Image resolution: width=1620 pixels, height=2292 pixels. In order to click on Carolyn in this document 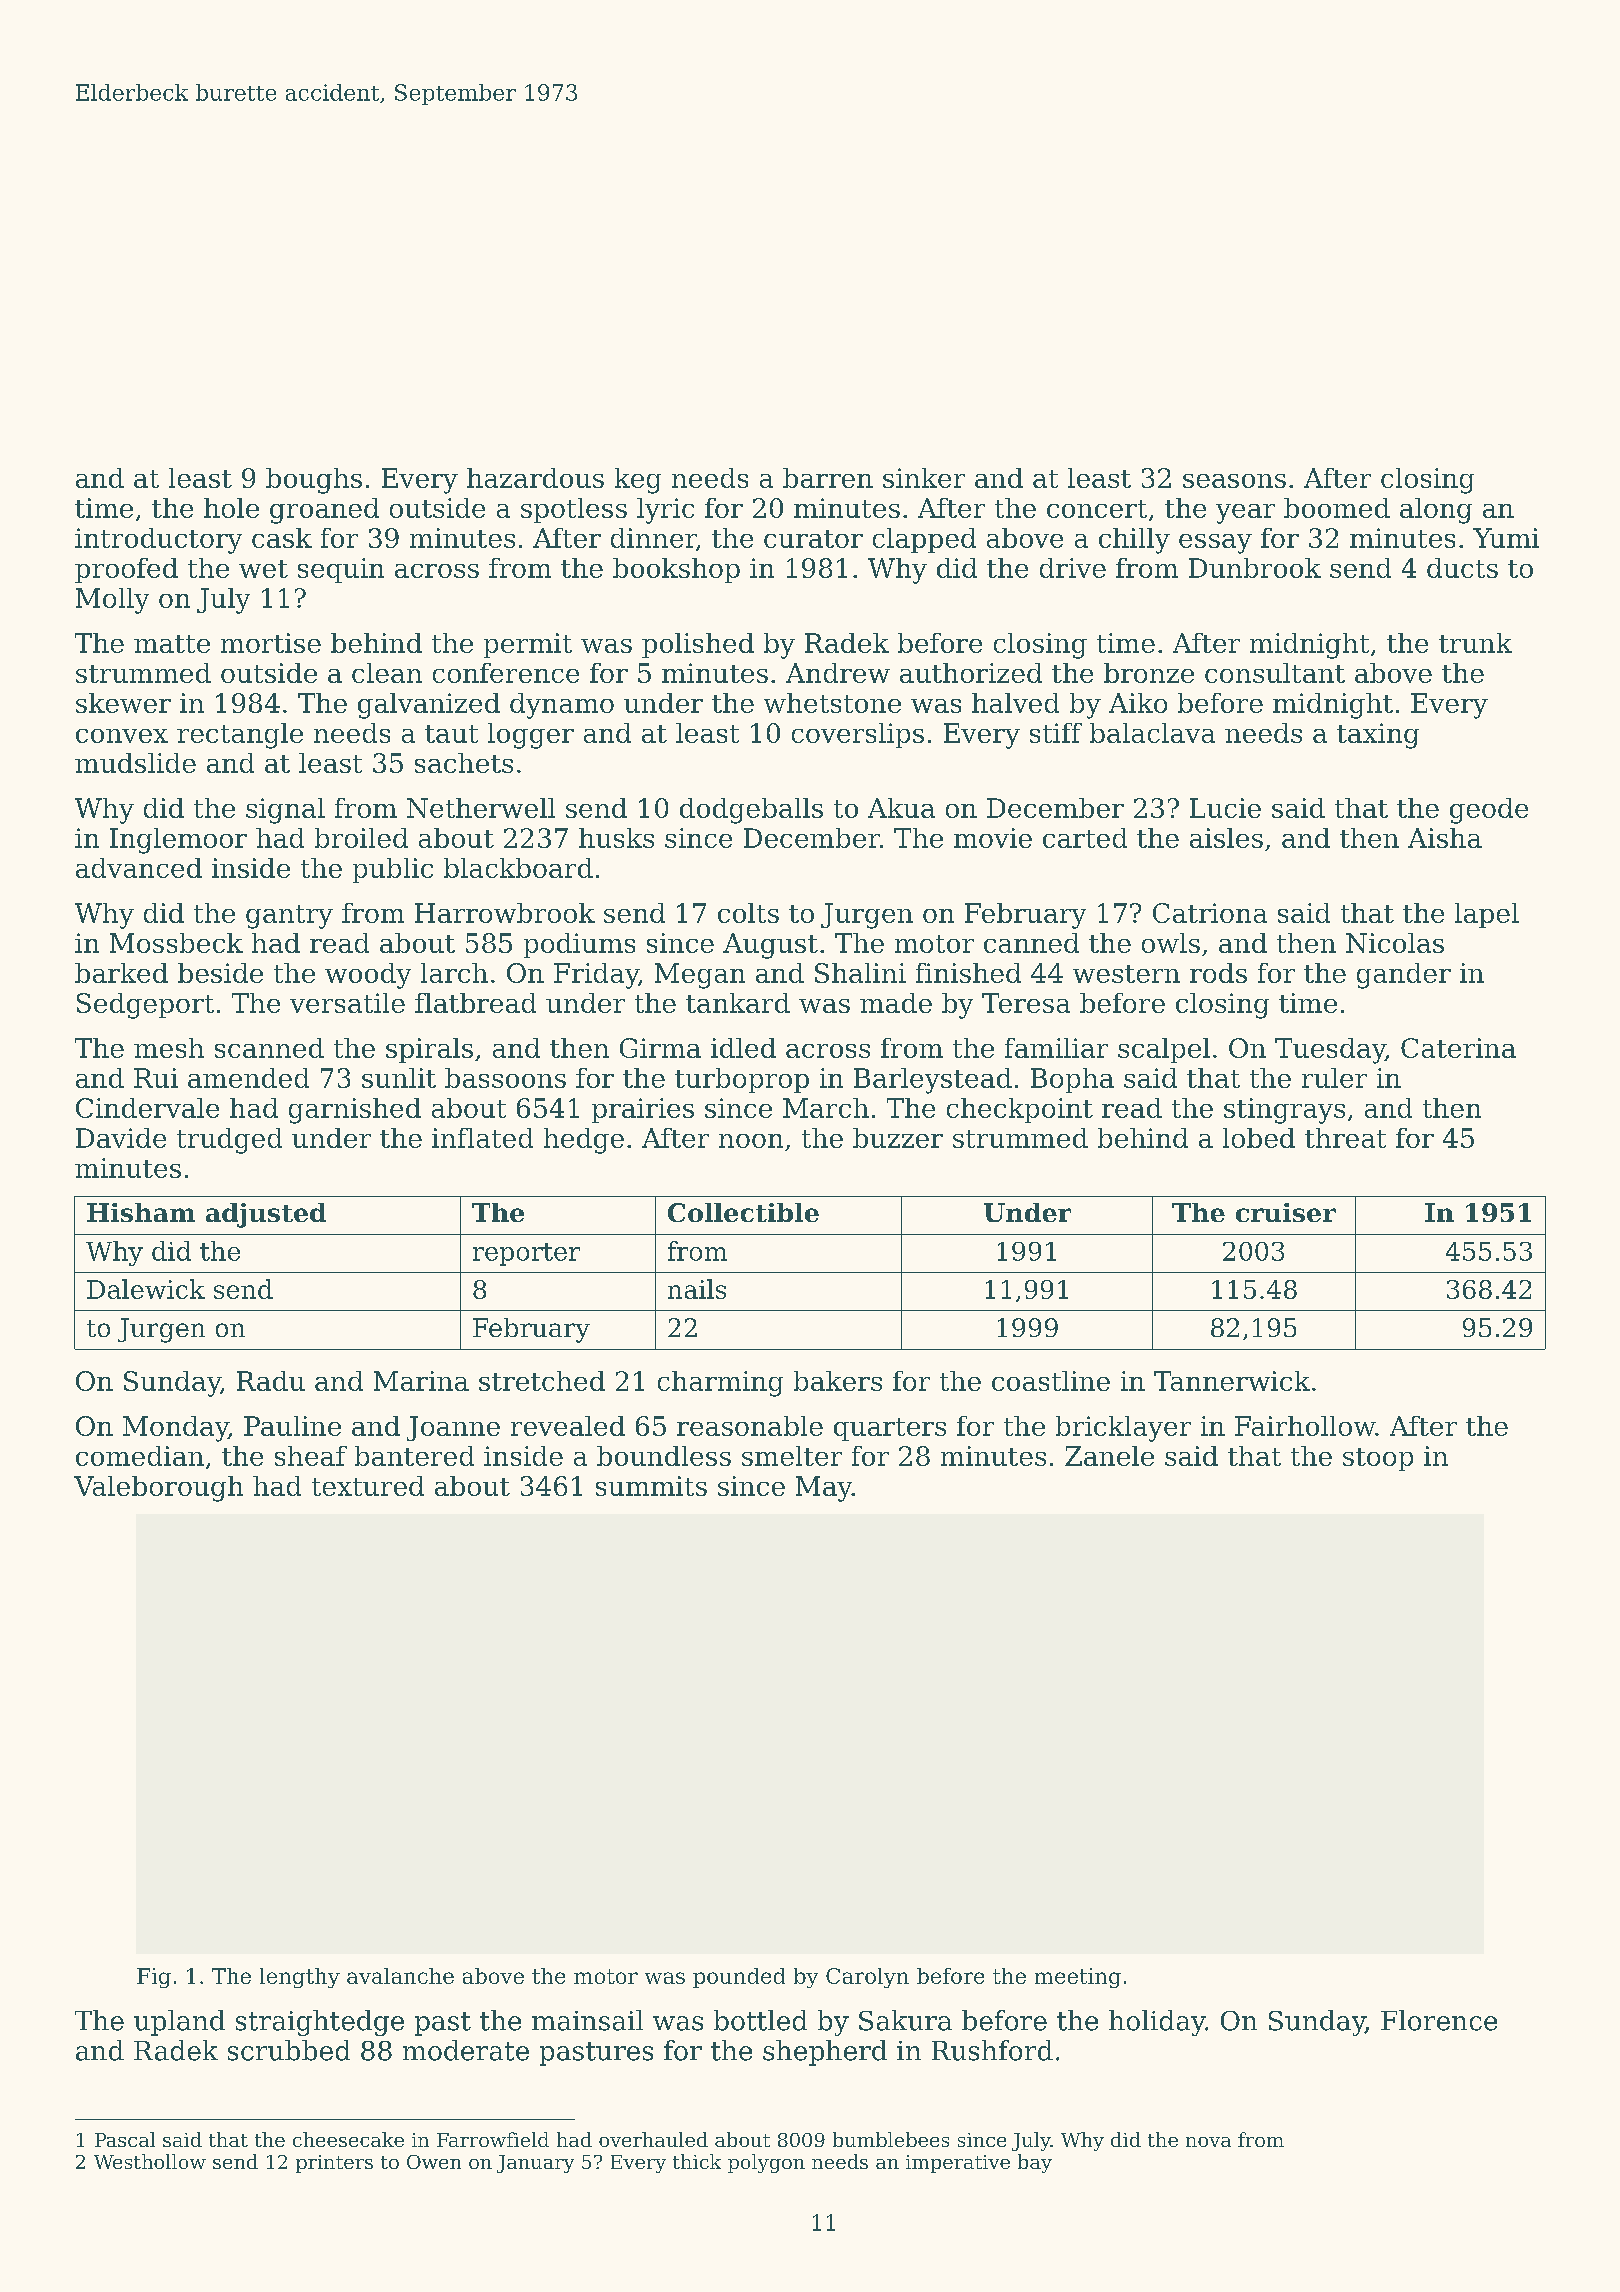, I will do `click(867, 1978)`.
